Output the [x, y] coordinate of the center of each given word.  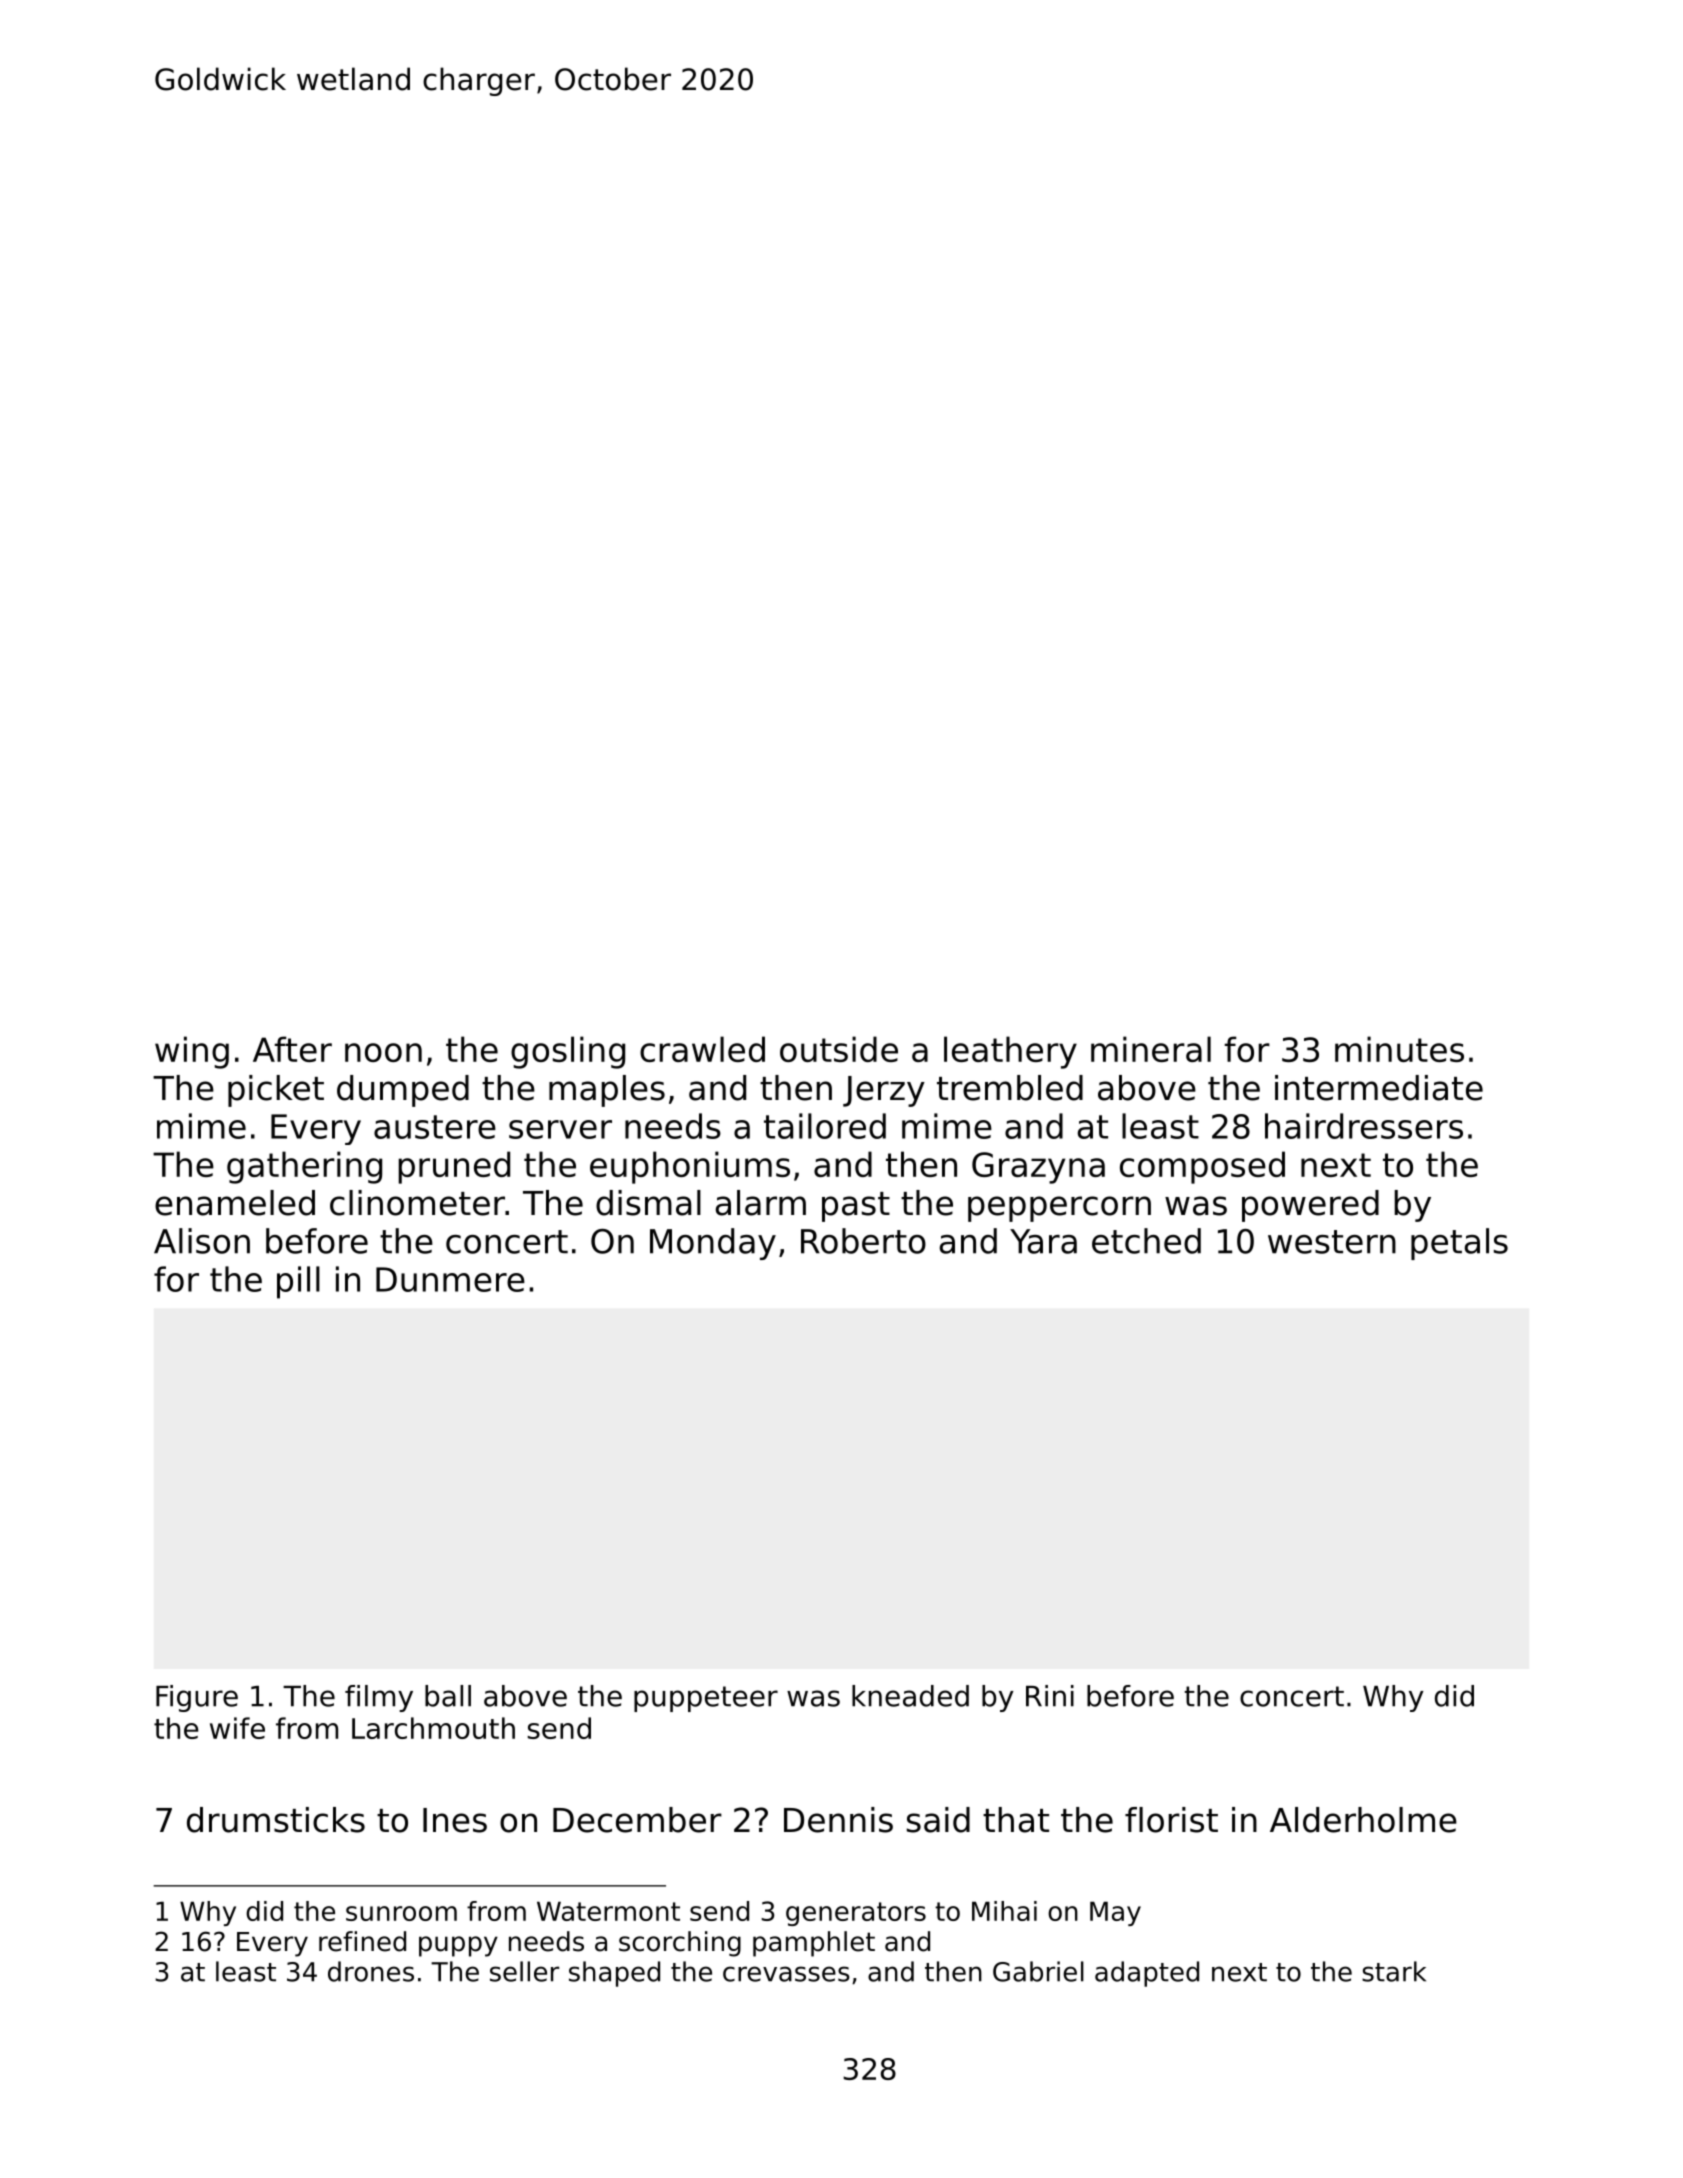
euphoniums [690, 1167]
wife [237, 1728]
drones [371, 1971]
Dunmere [450, 1279]
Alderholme [1363, 1820]
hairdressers [1364, 1126]
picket [276, 1091]
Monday [713, 1244]
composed [1202, 1167]
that [1016, 1820]
